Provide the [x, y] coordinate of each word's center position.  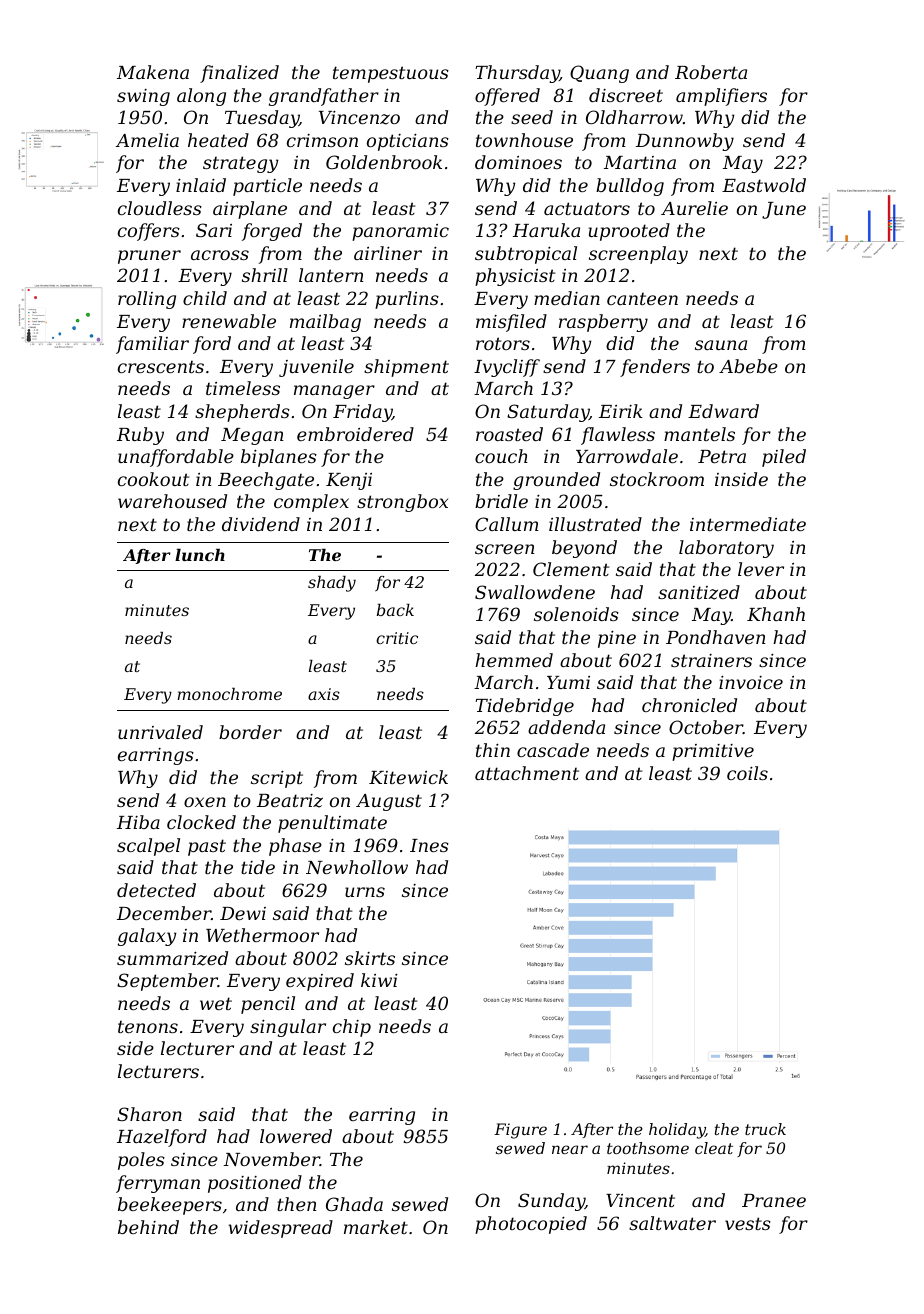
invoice [751, 682]
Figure [520, 1131]
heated [218, 140]
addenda [566, 727]
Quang [599, 74]
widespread [281, 1229]
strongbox [402, 503]
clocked [201, 822]
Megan [252, 436]
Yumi [568, 682]
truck [765, 1129]
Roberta [711, 72]
